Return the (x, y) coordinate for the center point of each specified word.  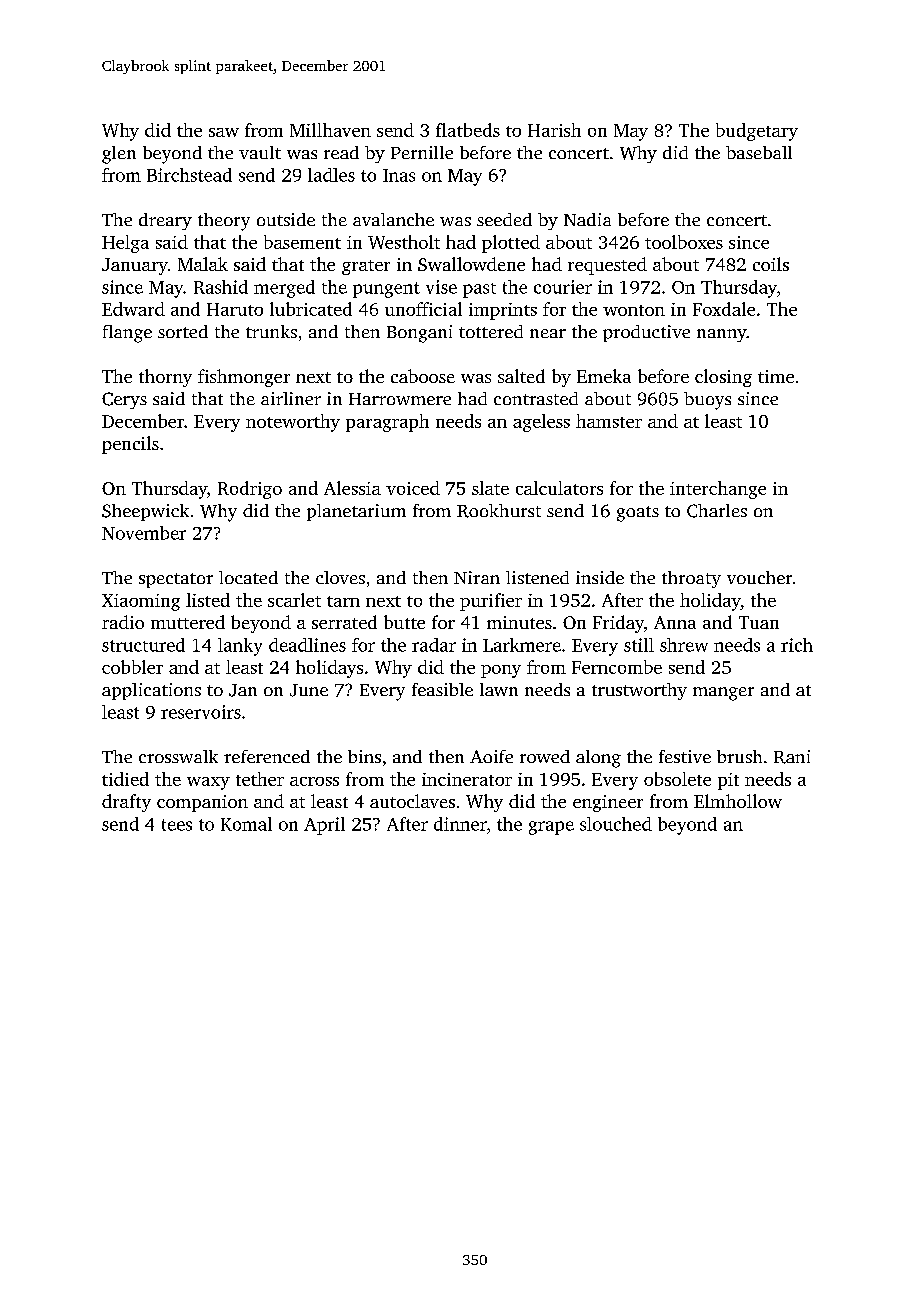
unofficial (423, 309)
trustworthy (639, 691)
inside (600, 577)
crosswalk (178, 756)
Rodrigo (250, 490)
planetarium (356, 512)
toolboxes (684, 242)
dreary (165, 221)
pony (501, 671)
